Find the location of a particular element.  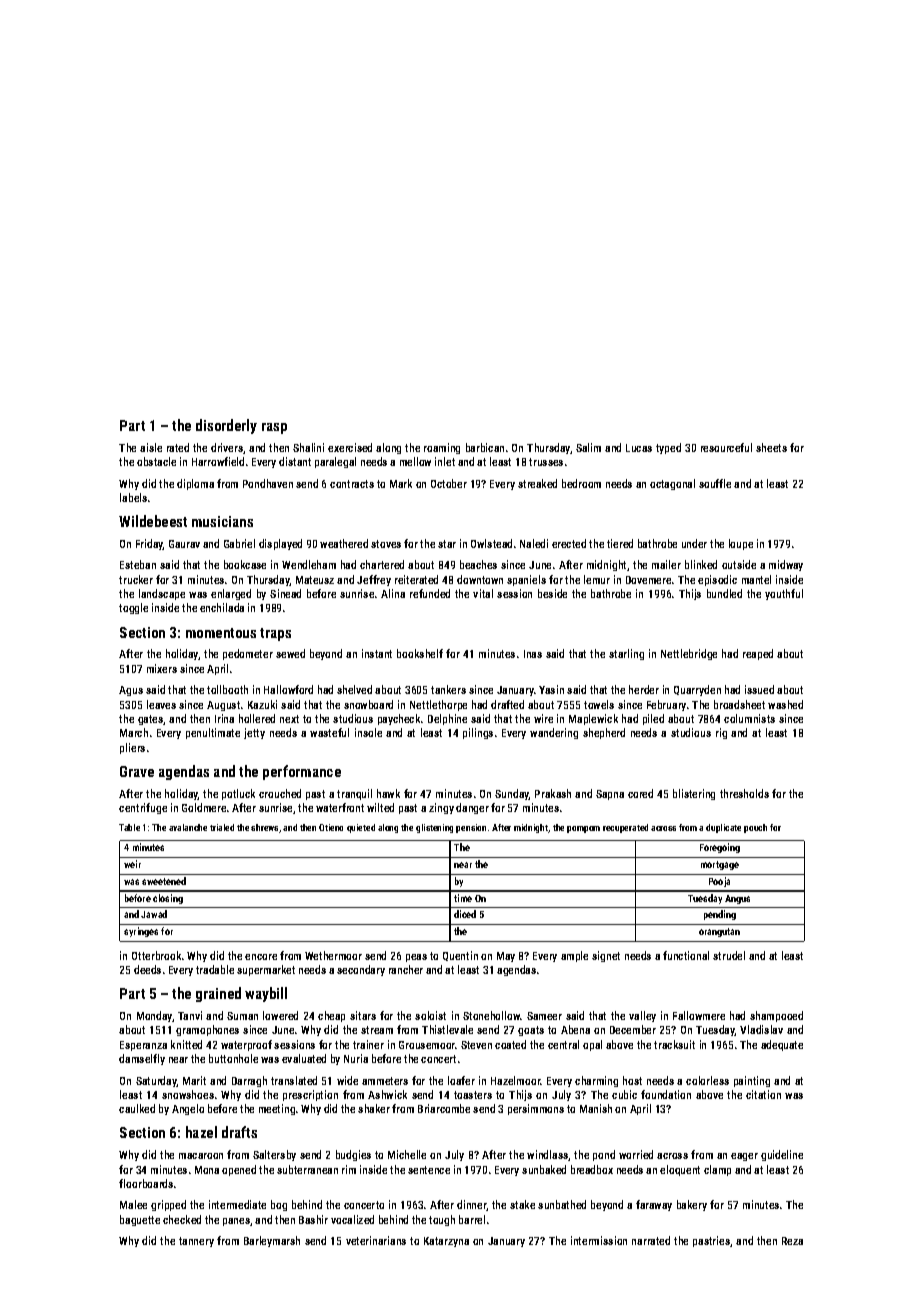

Abena is located at coordinates (575, 1029).
